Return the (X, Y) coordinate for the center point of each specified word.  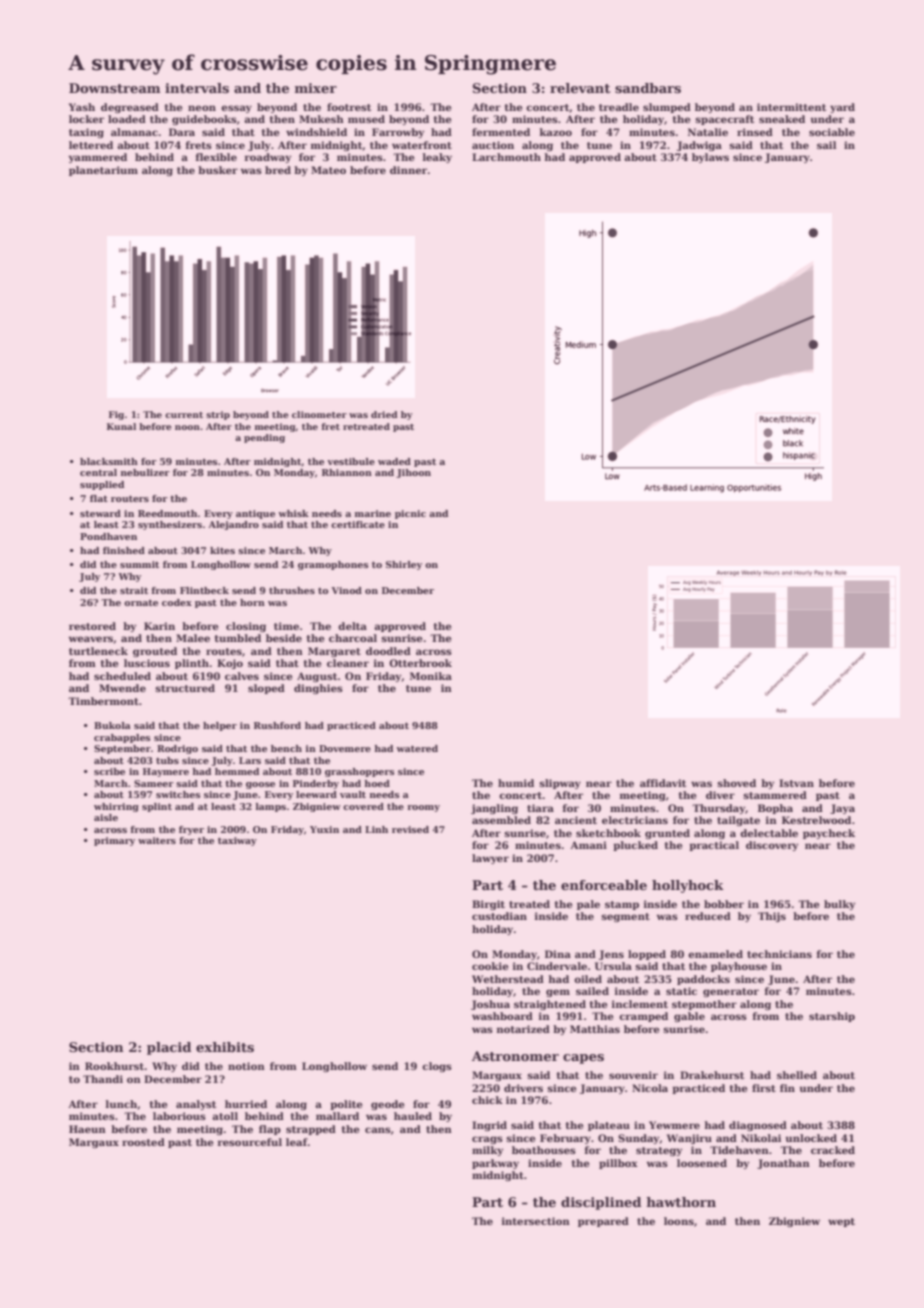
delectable (769, 833)
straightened (550, 1005)
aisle (106, 817)
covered (363, 806)
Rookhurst (114, 1066)
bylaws (710, 158)
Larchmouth (506, 157)
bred (278, 170)
